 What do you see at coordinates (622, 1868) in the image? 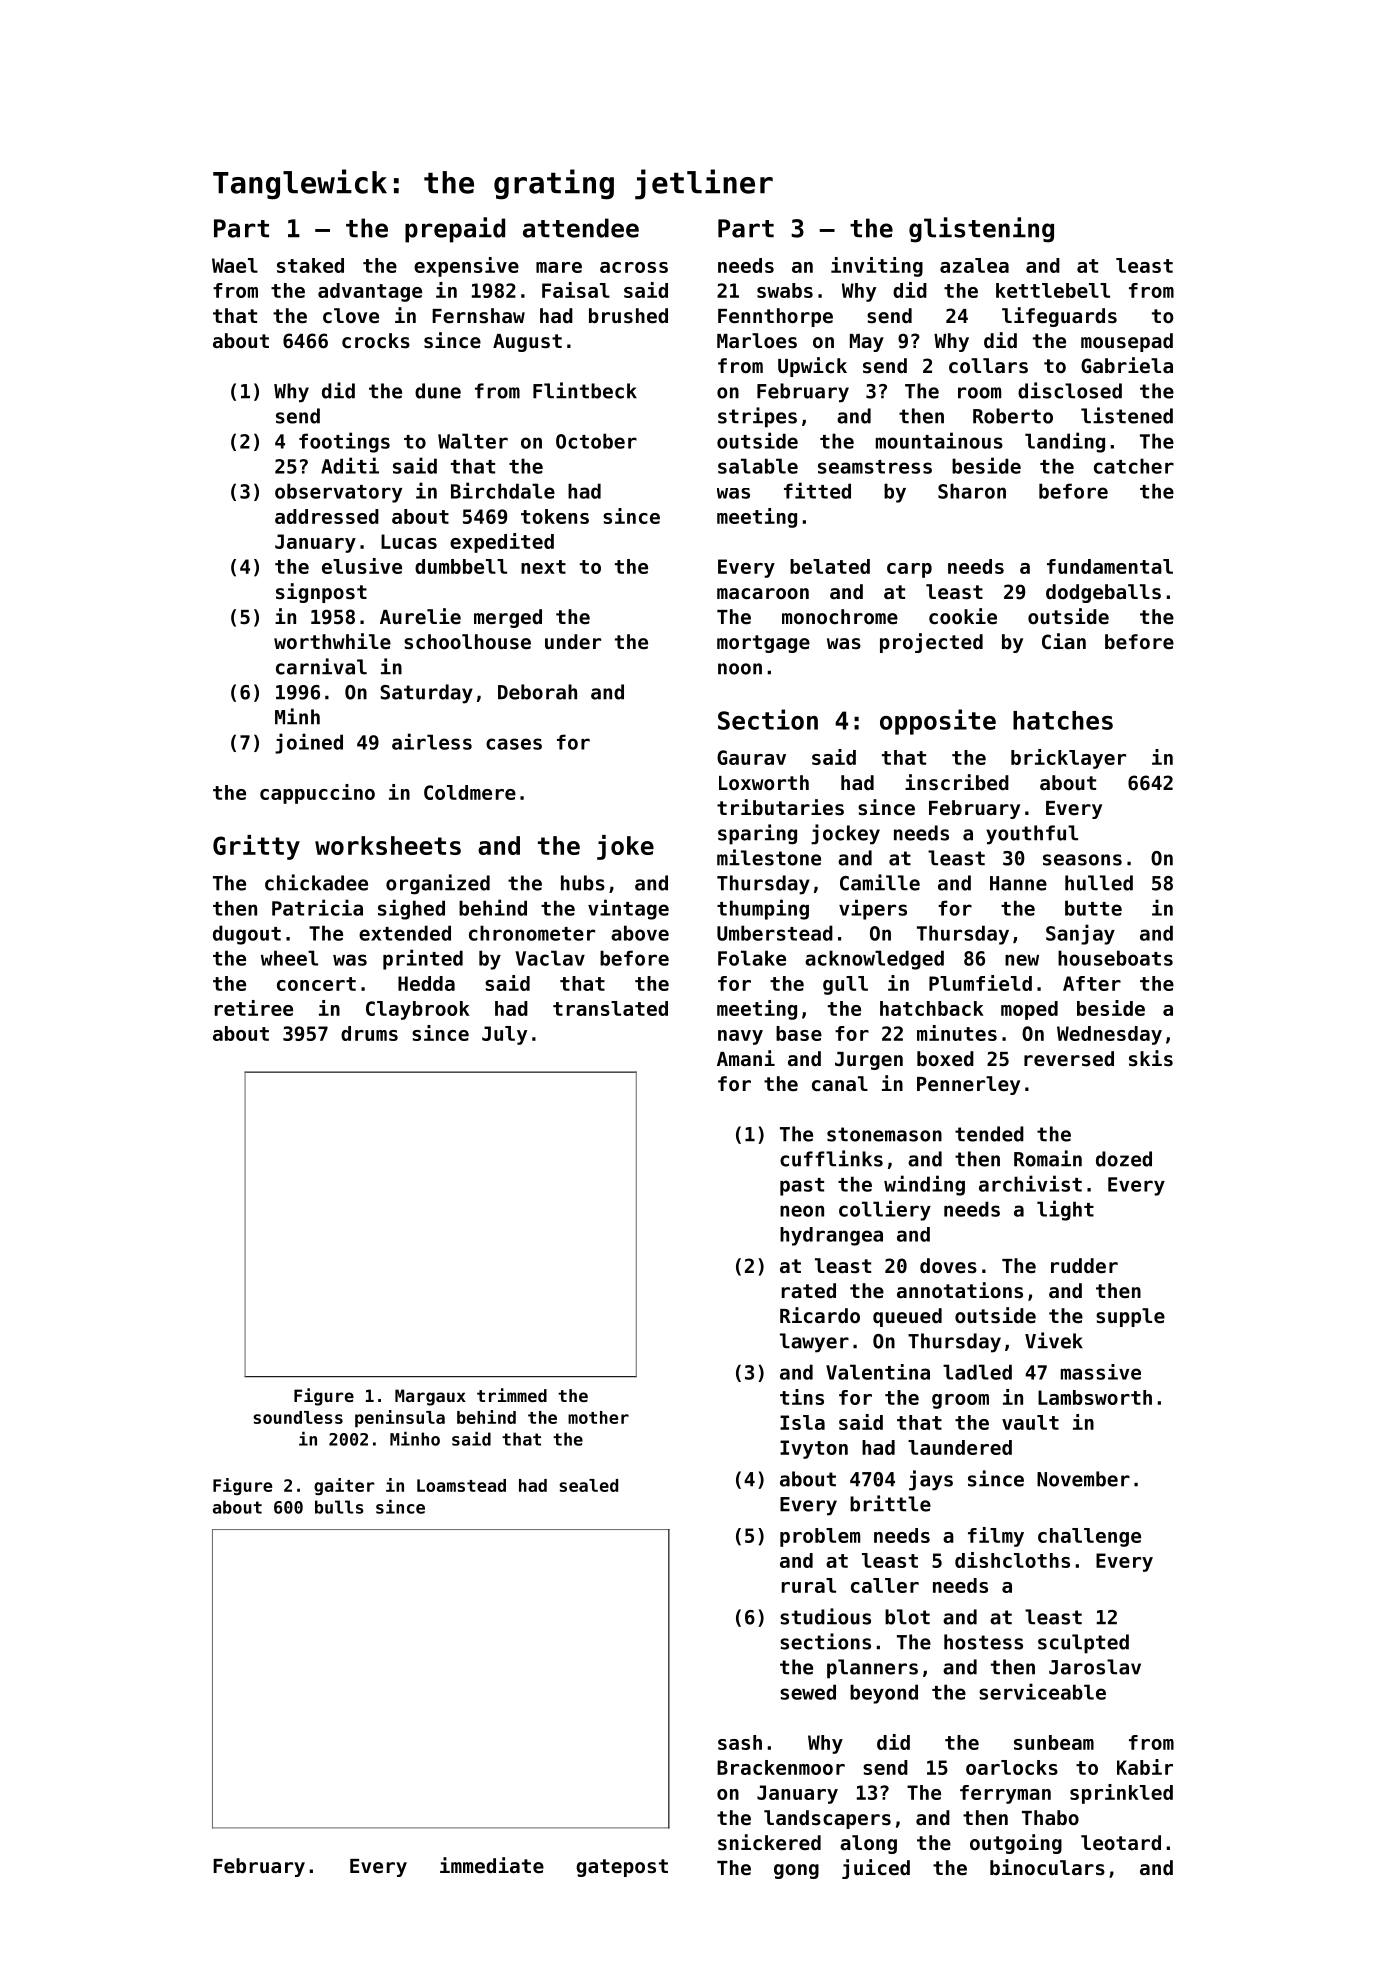
I see `gatepost` at bounding box center [622, 1868].
